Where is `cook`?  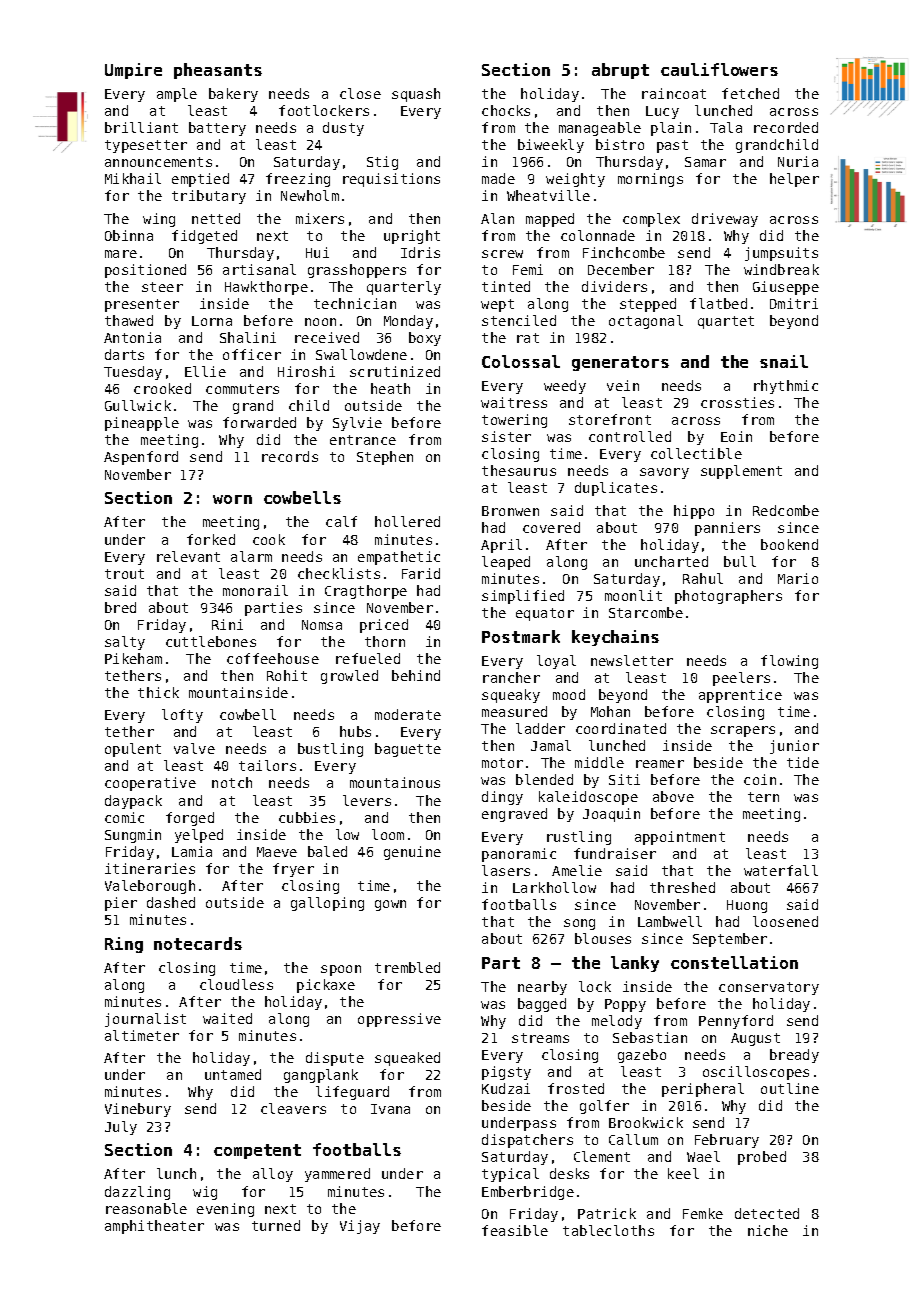 cook is located at coordinates (269, 539).
